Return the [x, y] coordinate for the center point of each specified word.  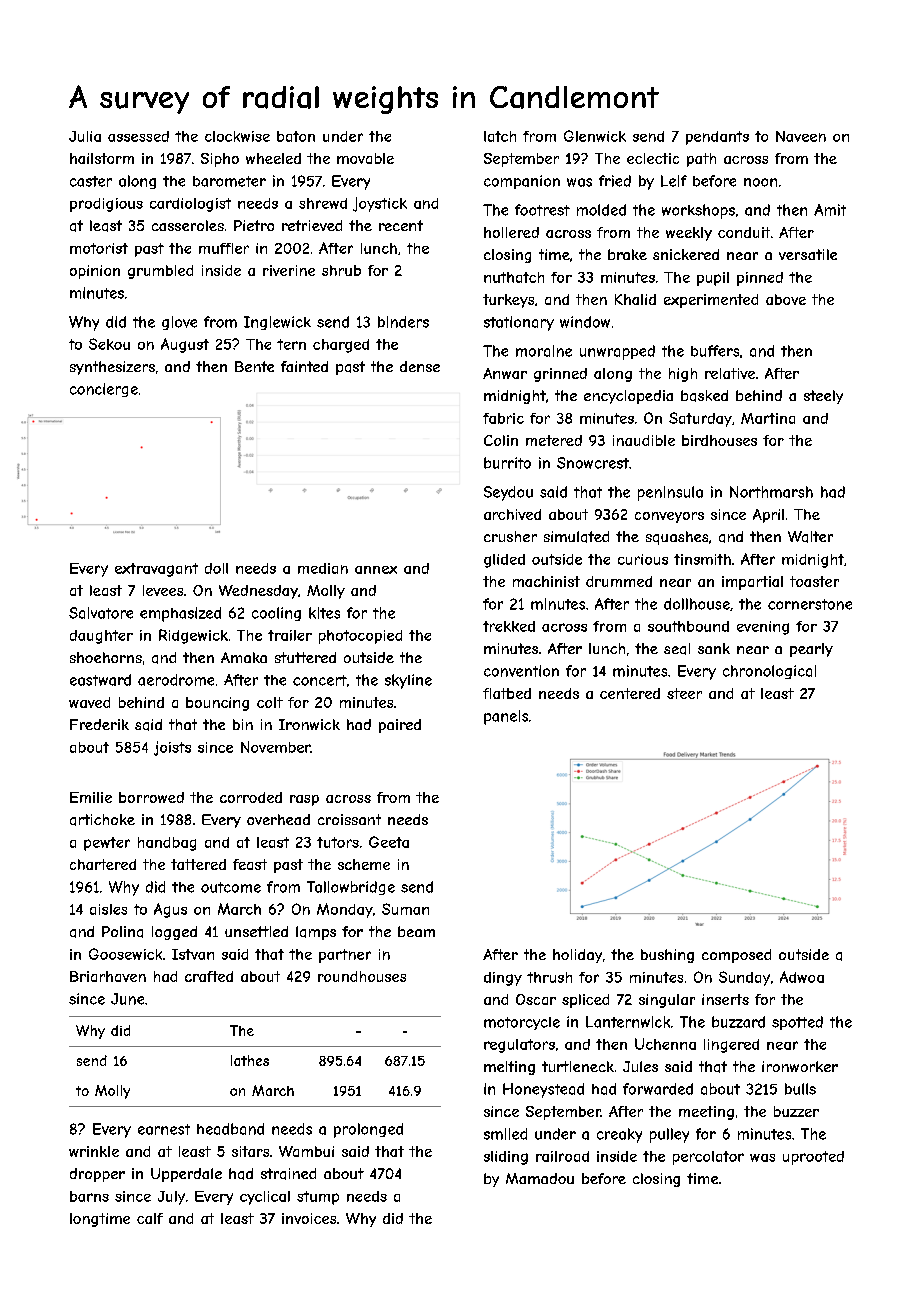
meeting [706, 1113]
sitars [250, 1151]
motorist [99, 248]
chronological [769, 672]
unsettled [256, 931]
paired [400, 726]
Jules [640, 1066]
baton [296, 136]
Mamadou [540, 1178]
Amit [830, 210]
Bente [254, 366]
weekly [689, 234]
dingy [503, 979]
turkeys [508, 301]
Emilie [91, 797]
